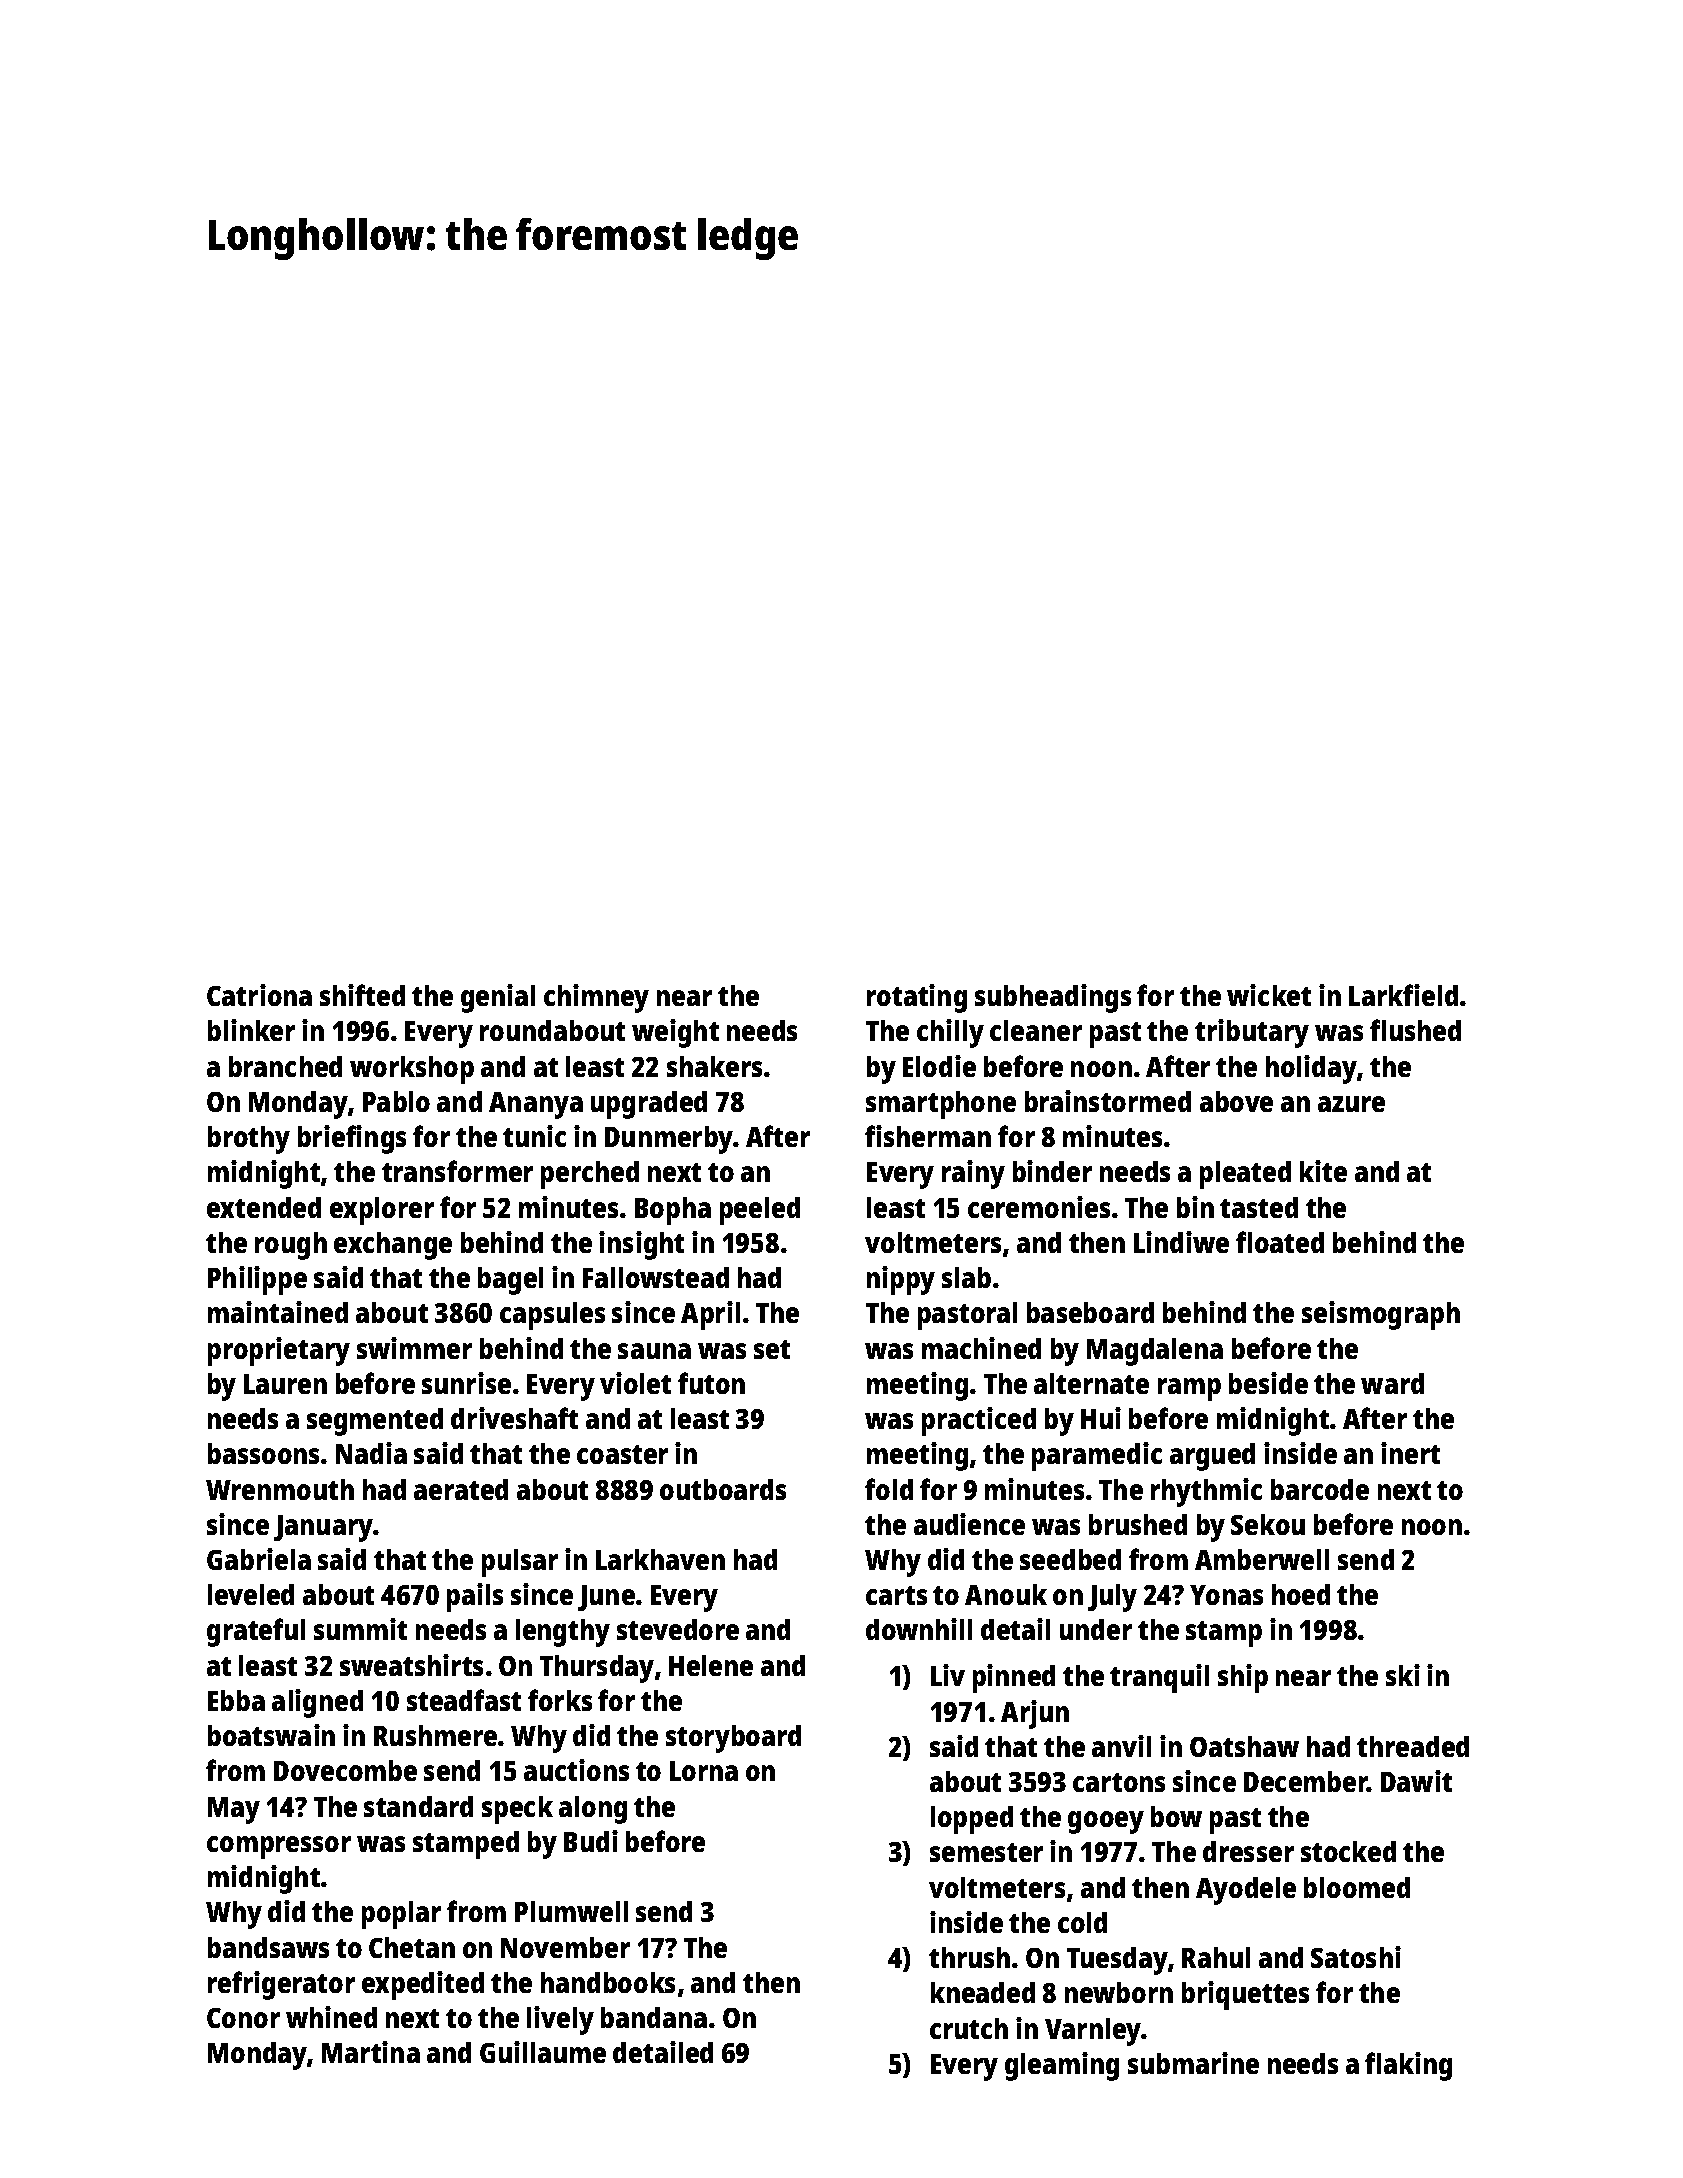 This page has height=2178, width=1683. What do you see at coordinates (591, 1841) in the page?
I see `Budi` at bounding box center [591, 1841].
